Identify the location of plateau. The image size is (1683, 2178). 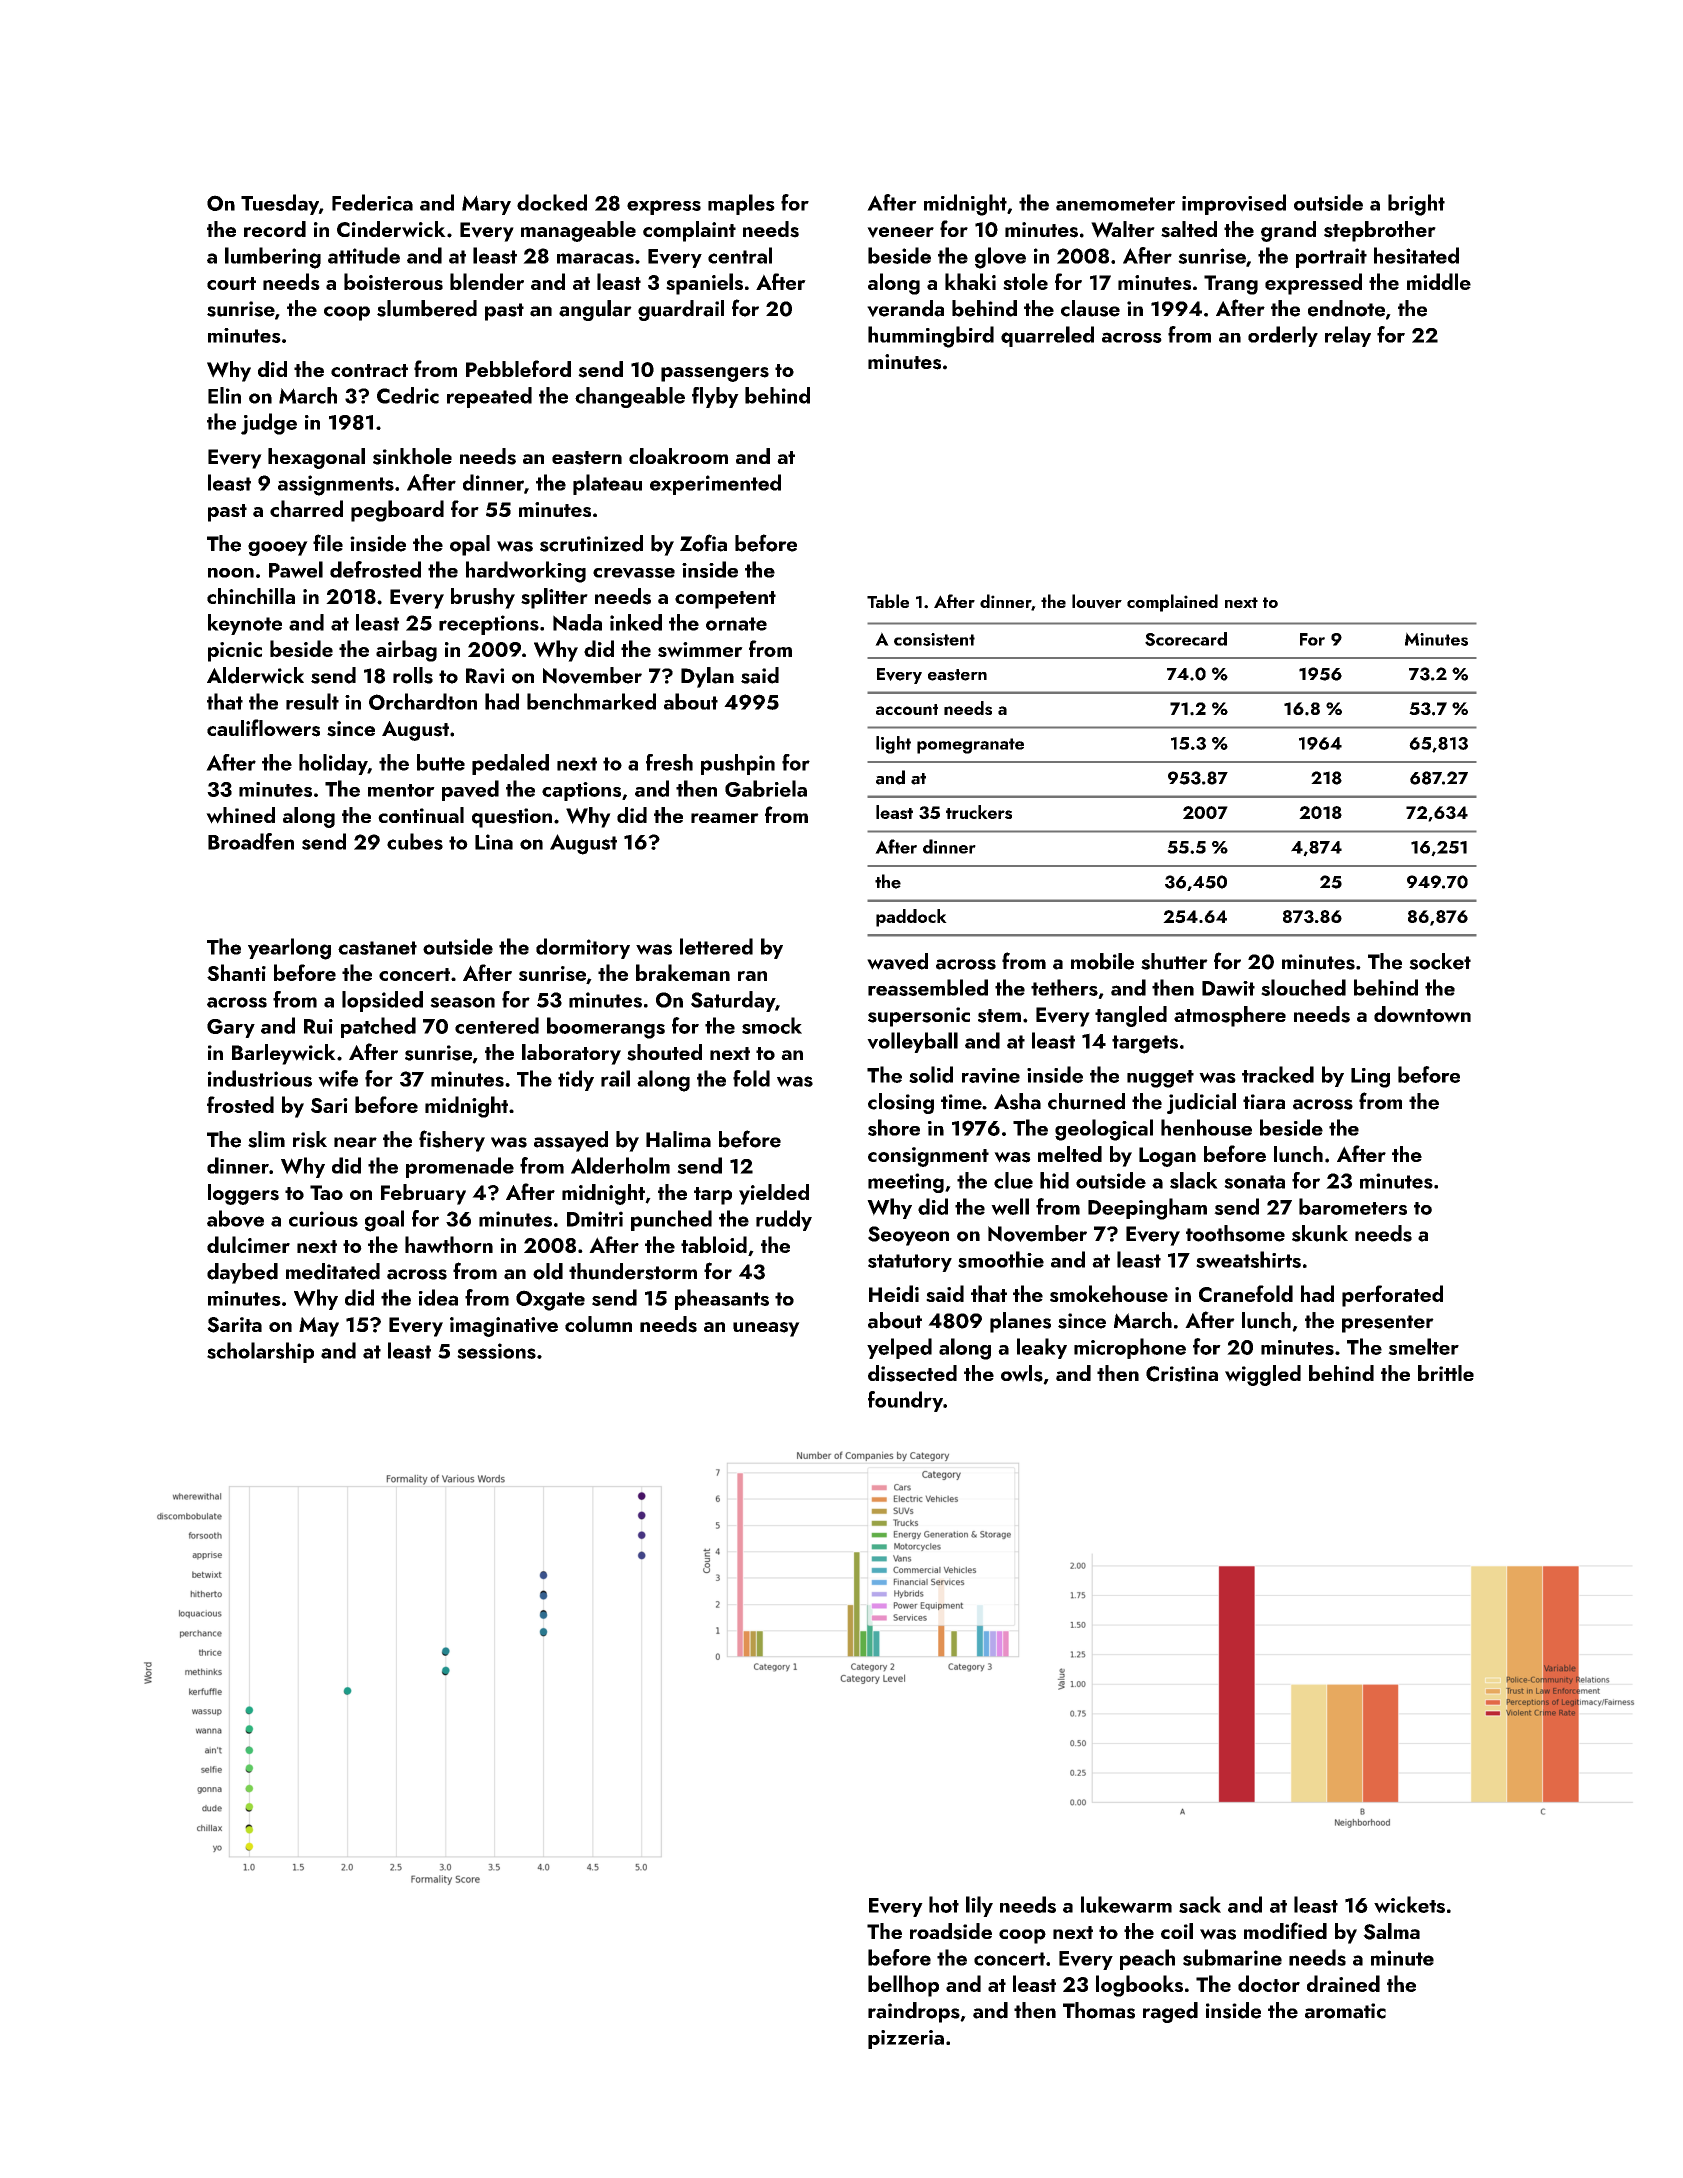
(607, 484).
